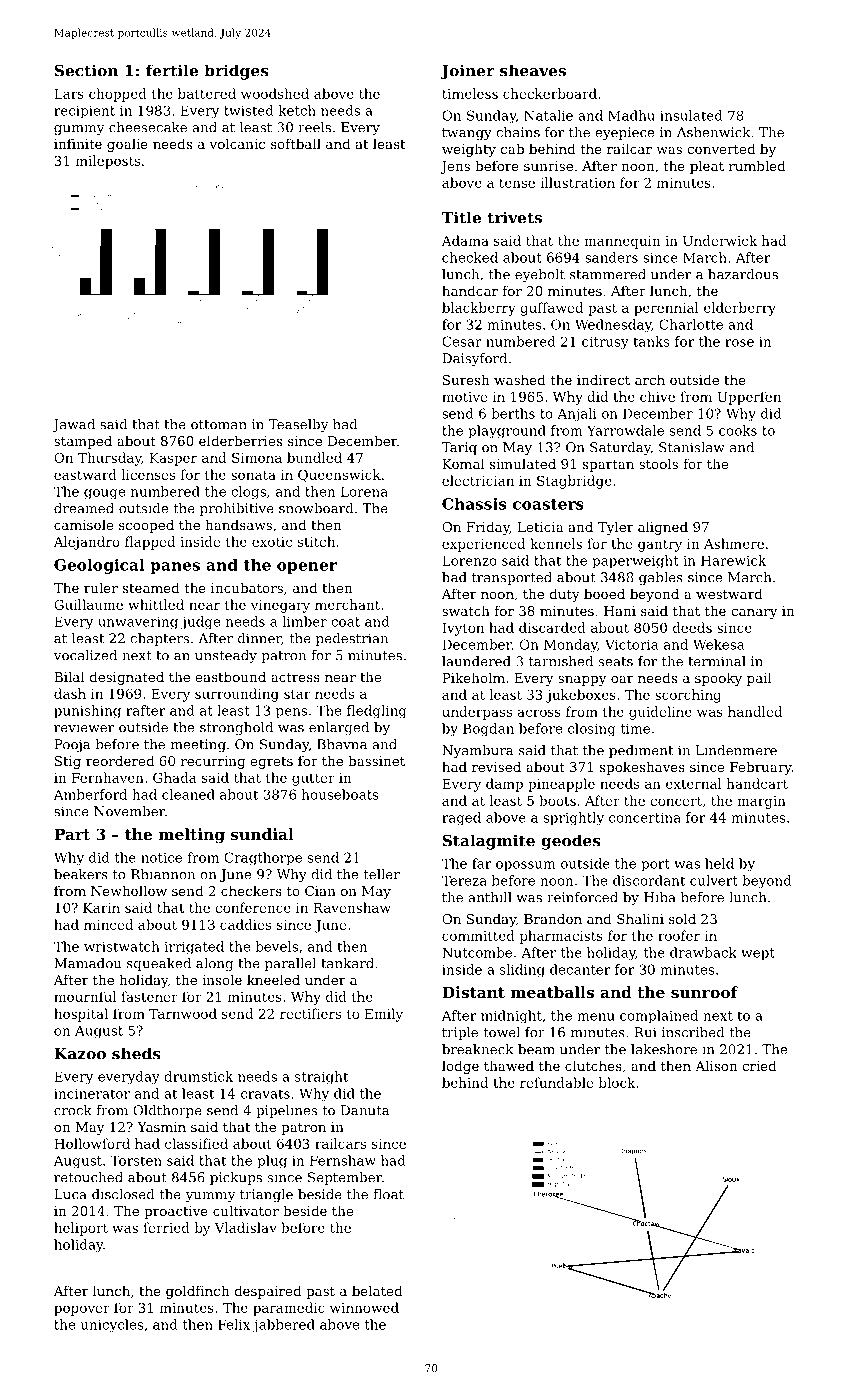  I want to click on external, so click(694, 783).
